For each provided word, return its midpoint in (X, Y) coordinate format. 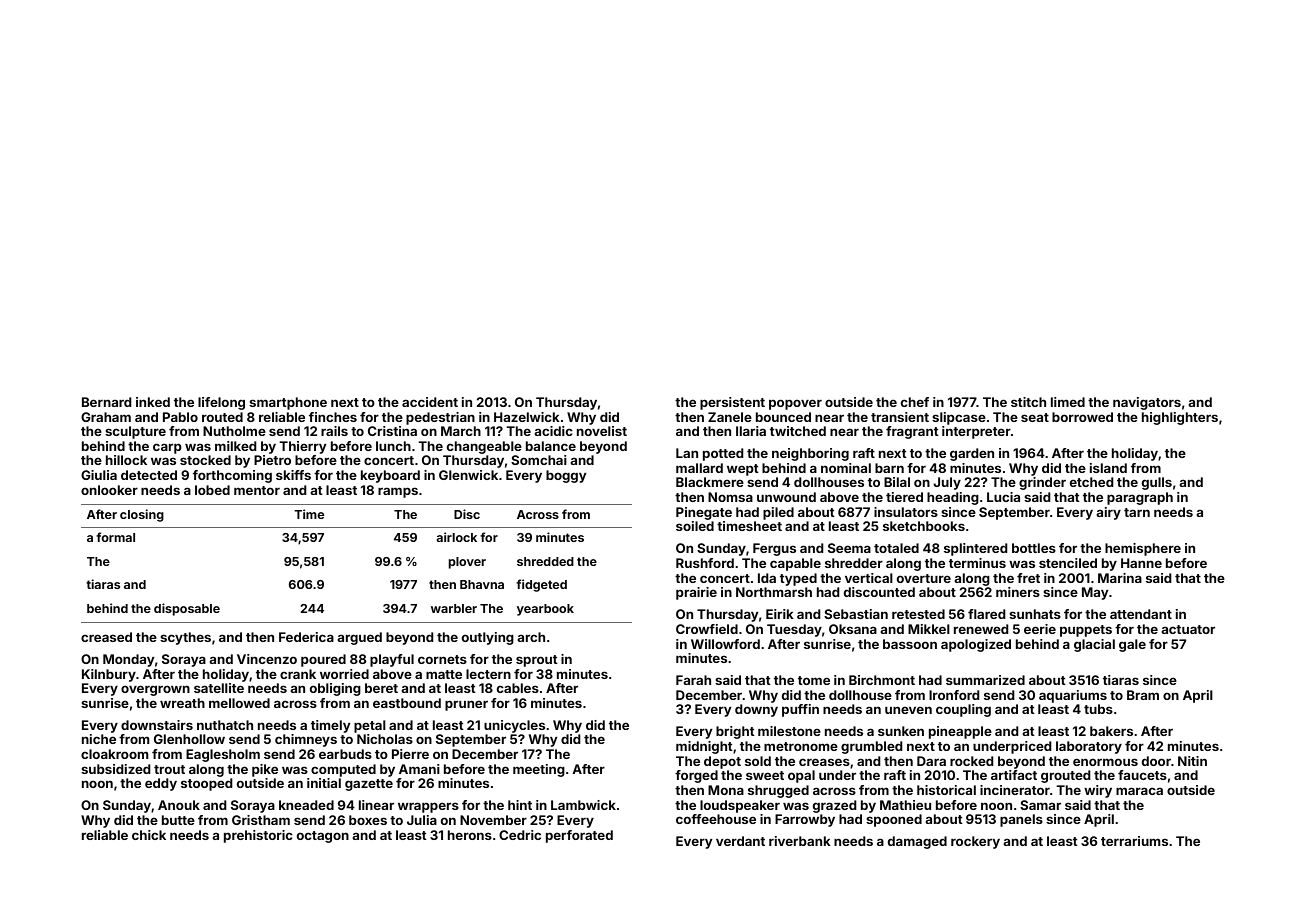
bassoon (910, 644)
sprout (537, 661)
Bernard (106, 402)
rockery (975, 842)
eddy (161, 784)
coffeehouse (716, 819)
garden (972, 454)
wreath (182, 703)
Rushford (705, 563)
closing (142, 515)
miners (1018, 592)
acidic (554, 431)
